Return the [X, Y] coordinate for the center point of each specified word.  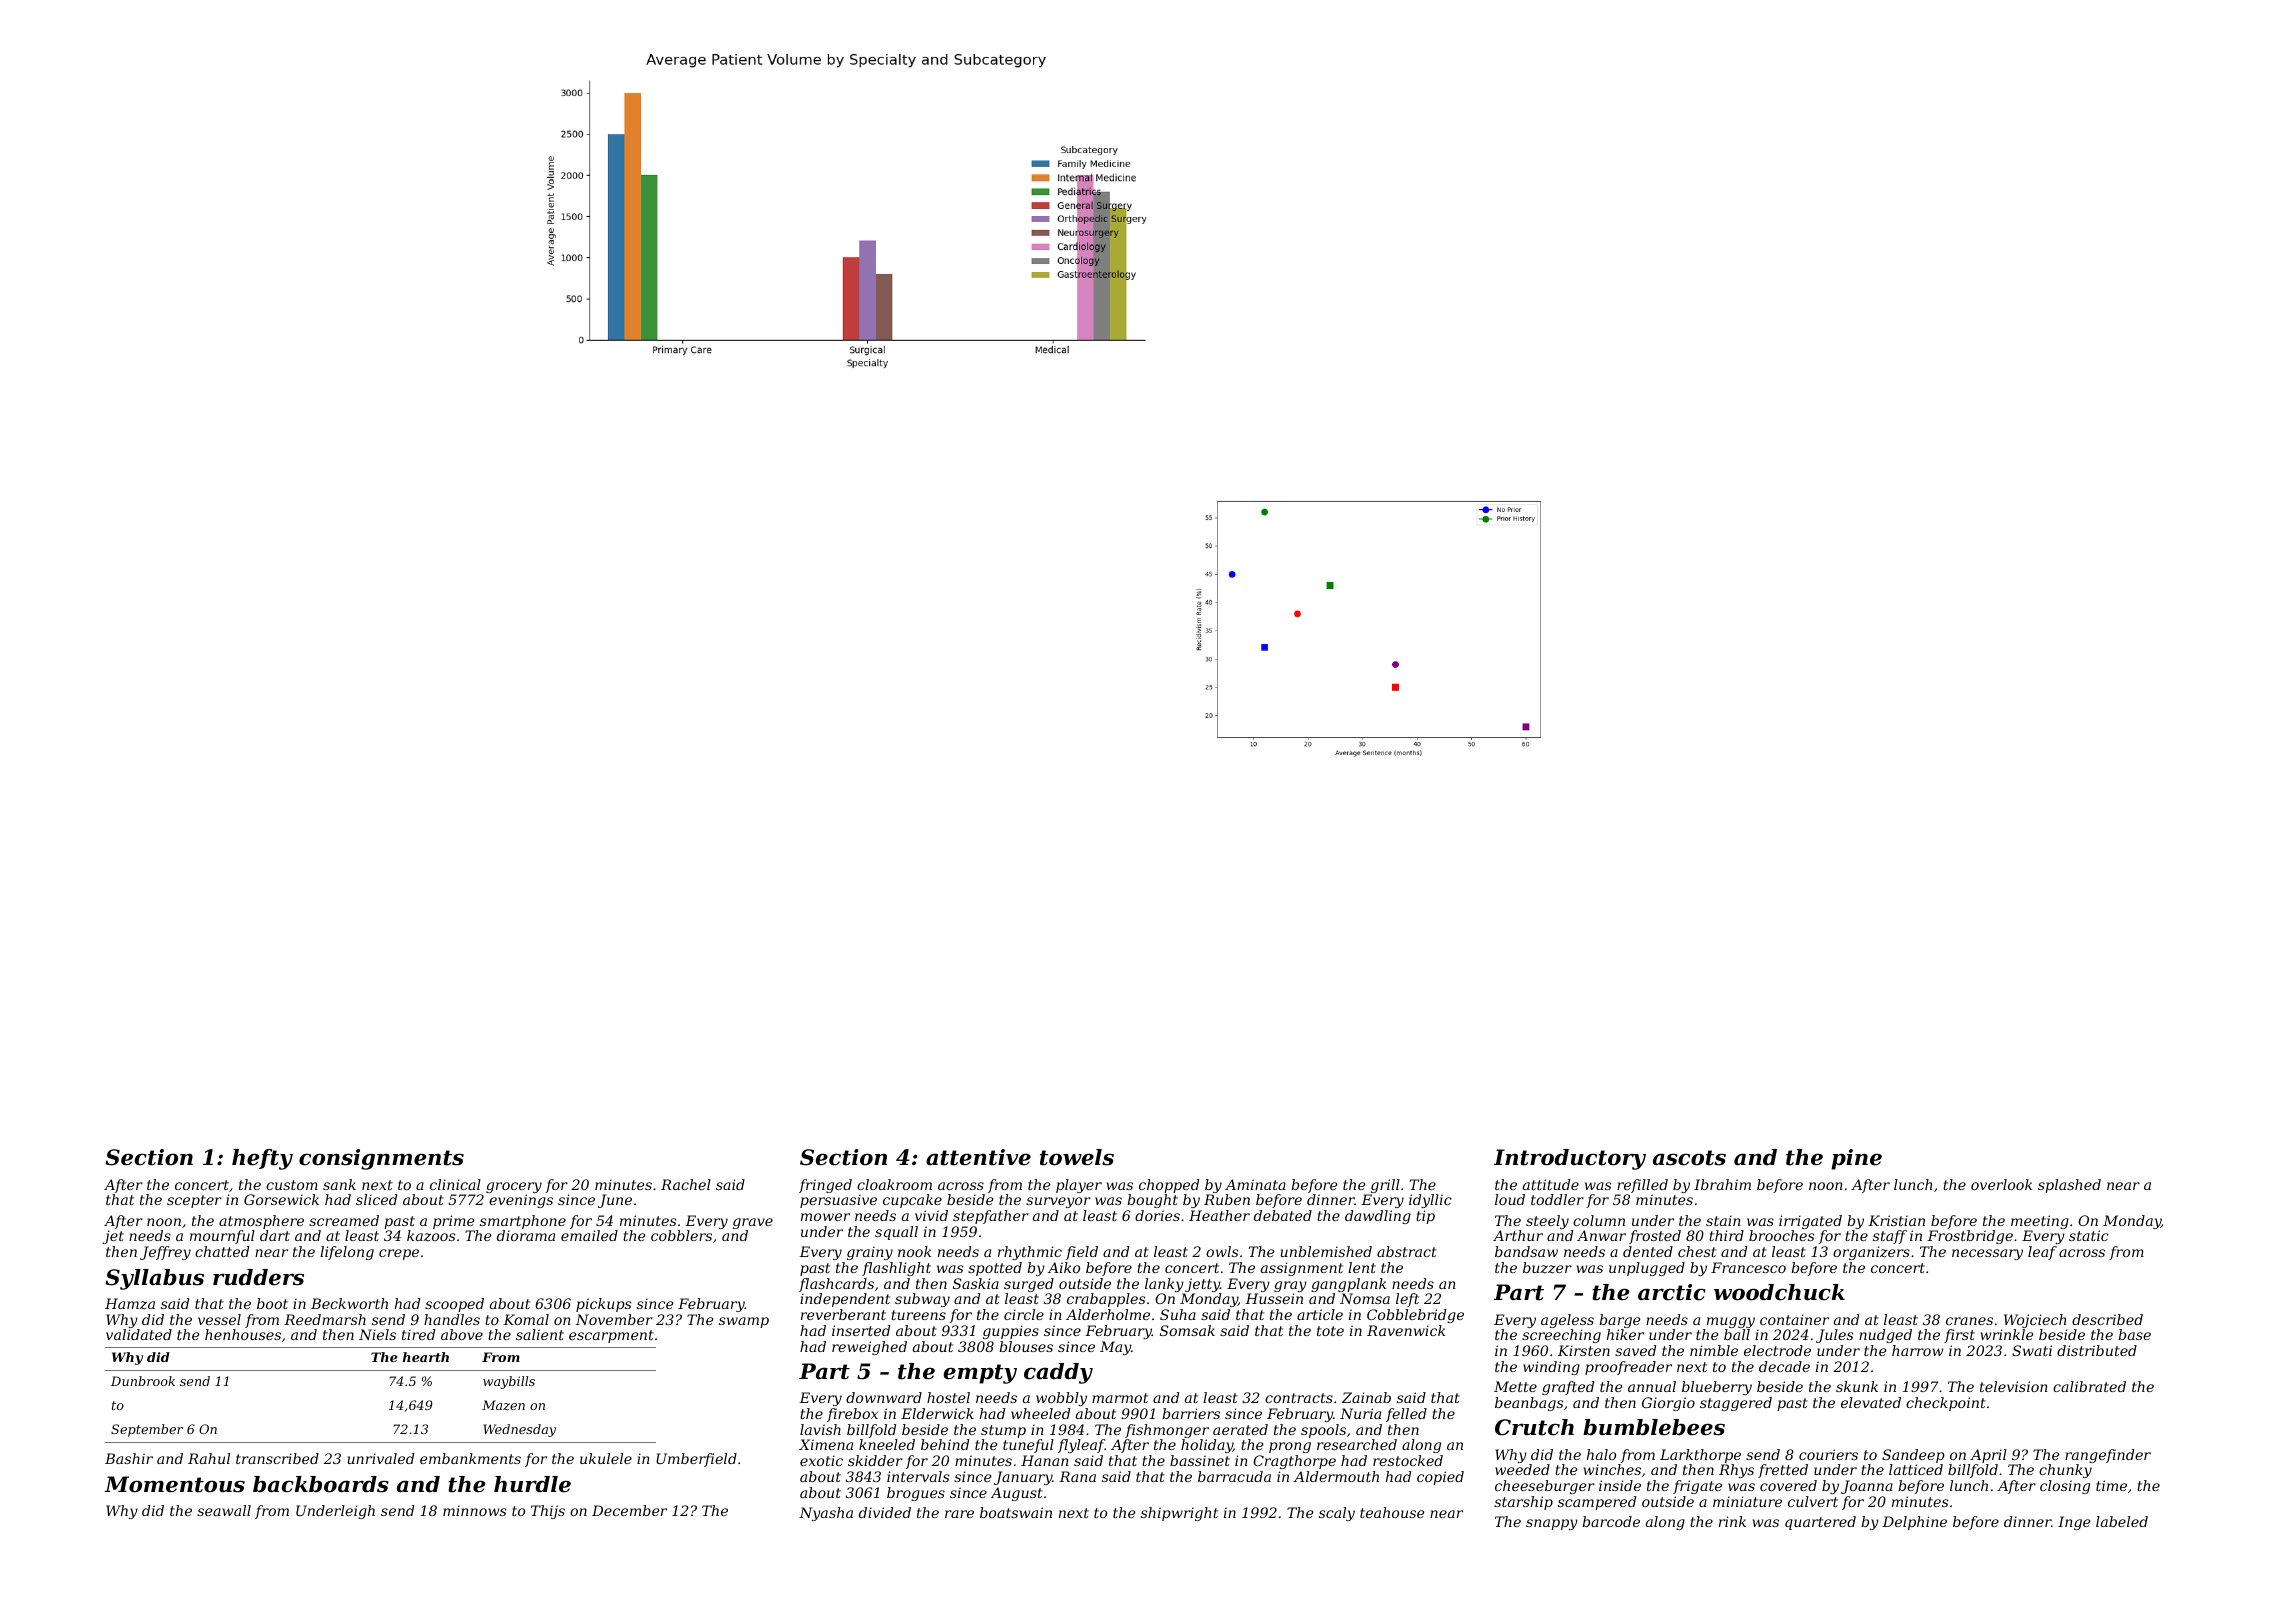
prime [454, 1222]
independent [845, 1300]
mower [825, 1217]
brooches [1781, 1235]
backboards [321, 1484]
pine [1856, 1159]
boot [272, 1303]
